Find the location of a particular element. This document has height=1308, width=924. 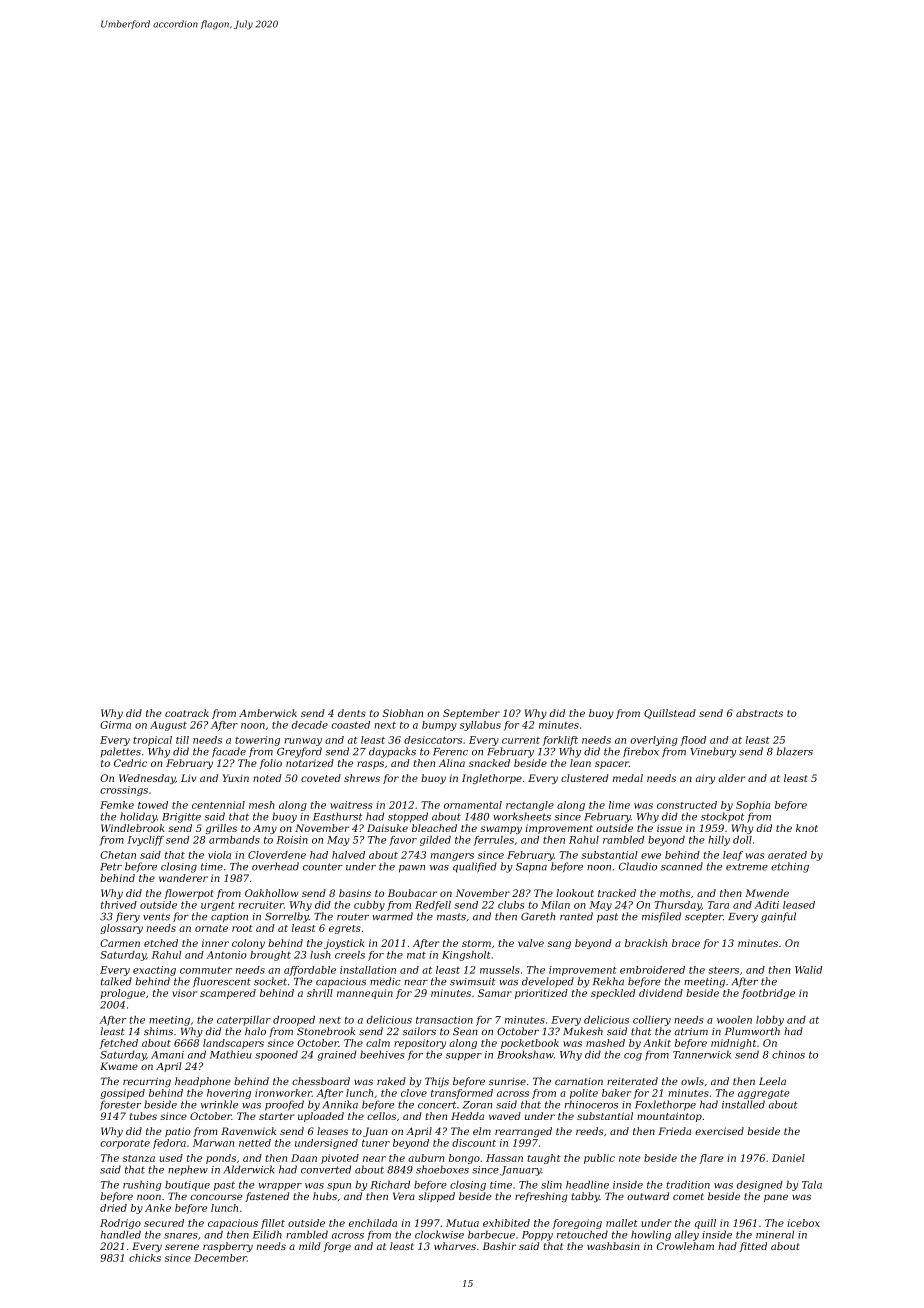

Mutua is located at coordinates (462, 1223).
